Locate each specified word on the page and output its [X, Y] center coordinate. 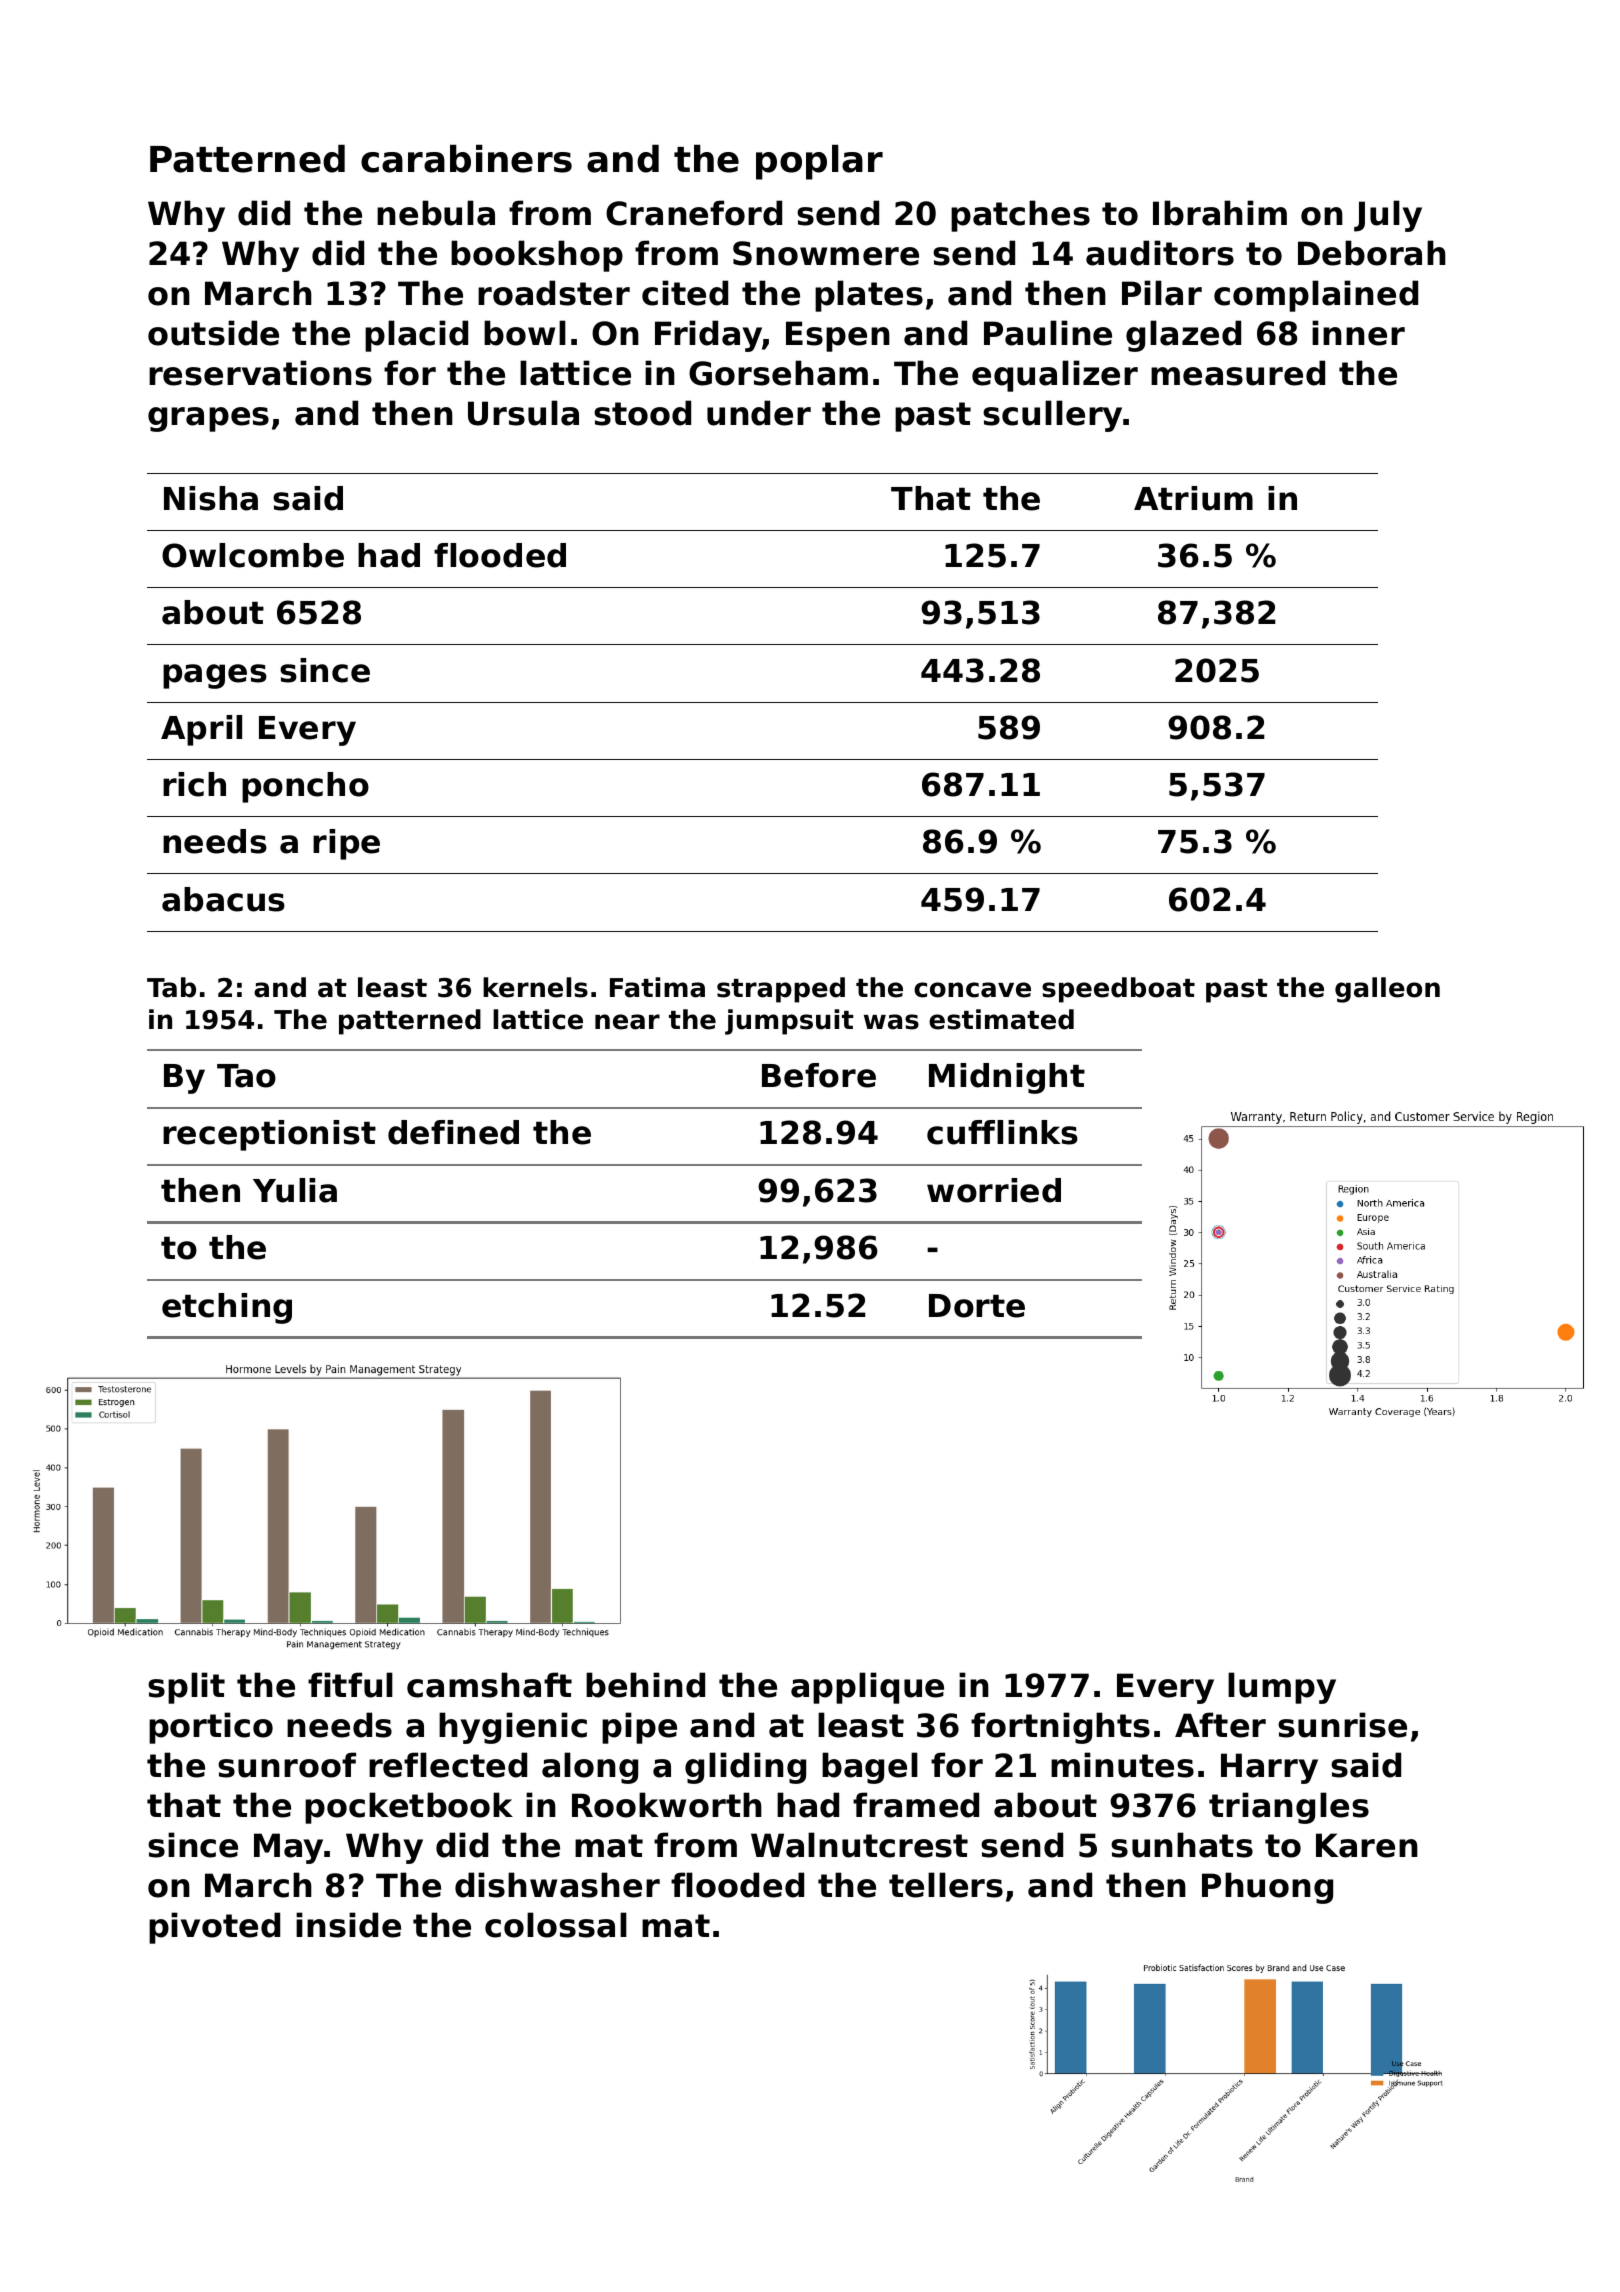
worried [994, 1190]
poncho [305, 787]
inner [1358, 333]
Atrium [1193, 498]
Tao [246, 1076]
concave [972, 990]
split [186, 1688]
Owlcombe [253, 555]
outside [213, 333]
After [1220, 1725]
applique [867, 1688]
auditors [1160, 253]
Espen [838, 336]
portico [211, 1728]
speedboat [1118, 990]
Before [819, 1075]
